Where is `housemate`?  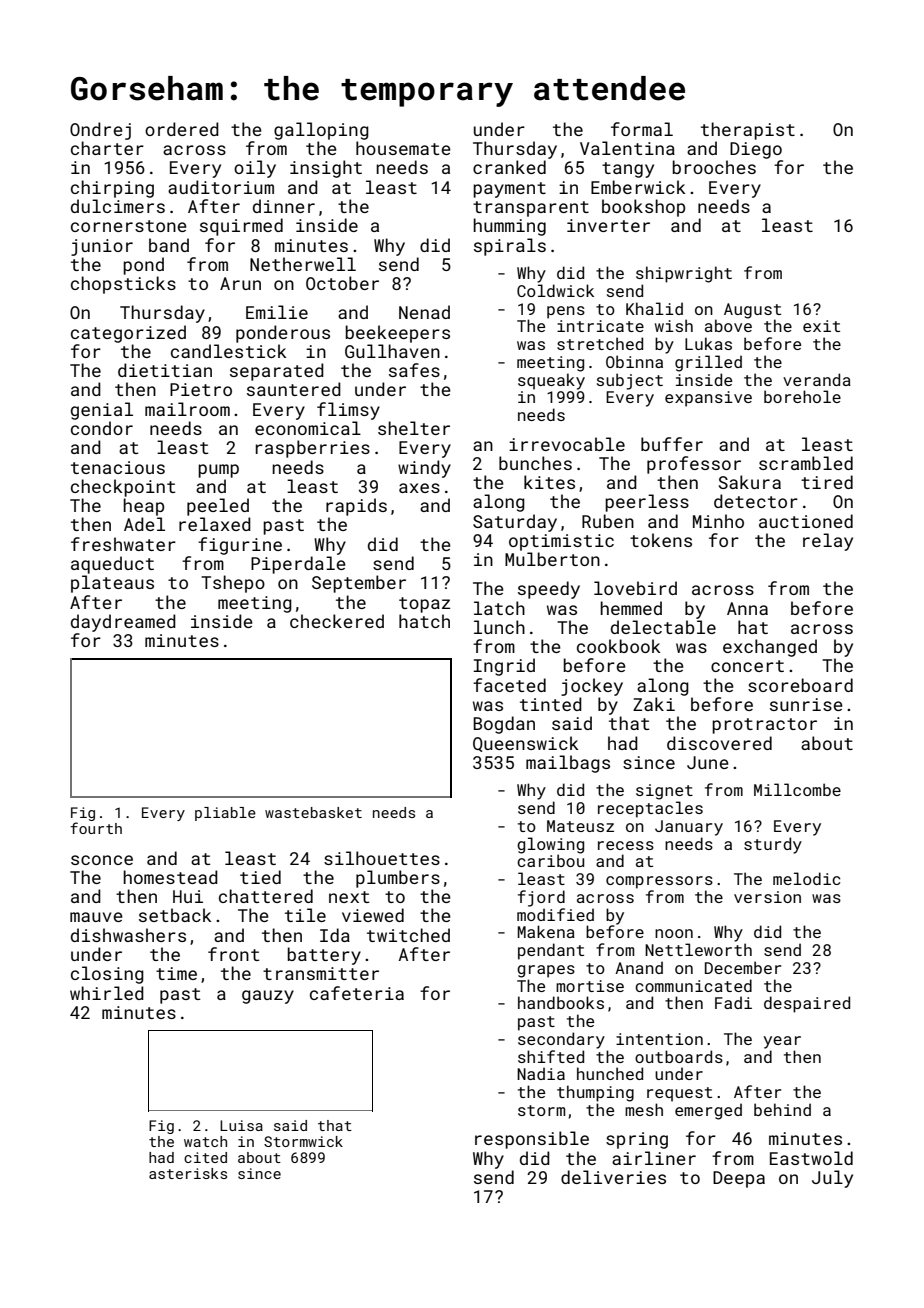 housemate is located at coordinates (403, 148).
